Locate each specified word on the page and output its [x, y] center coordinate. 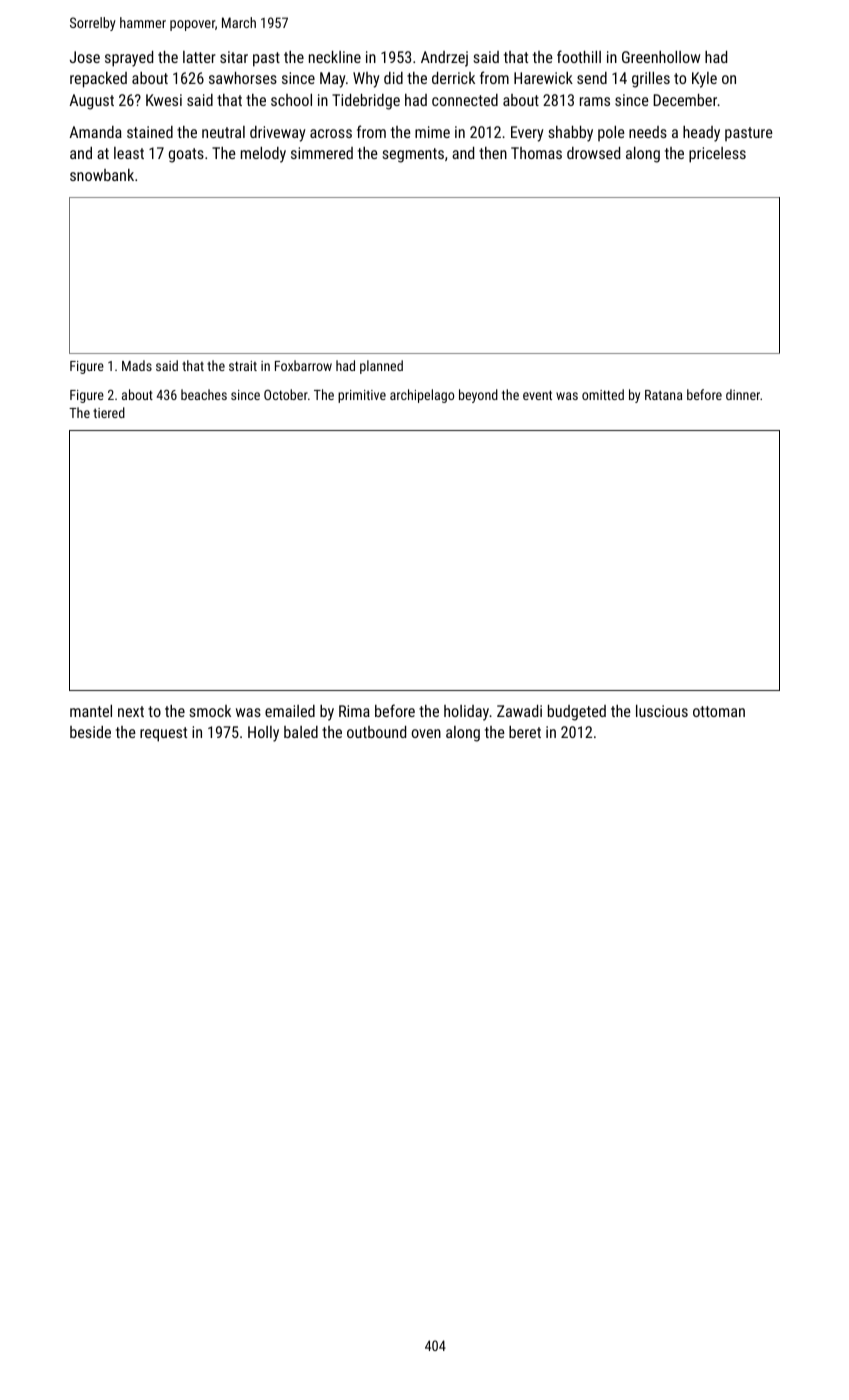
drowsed [593, 153]
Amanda [96, 132]
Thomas [536, 153]
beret [525, 732]
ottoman [719, 711]
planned [381, 367]
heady [701, 134]
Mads [137, 365]
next [131, 711]
